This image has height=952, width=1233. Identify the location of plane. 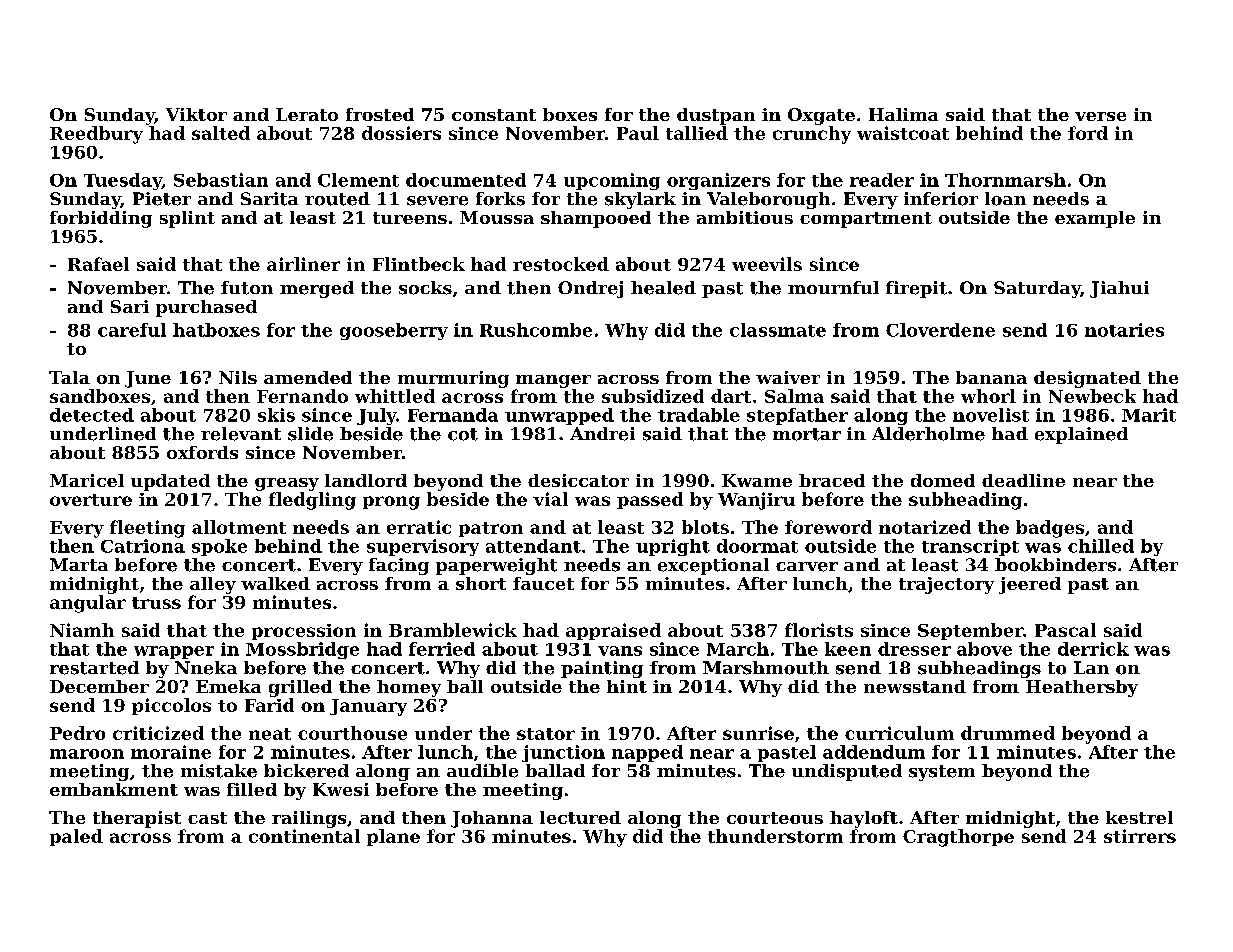
(393, 837).
